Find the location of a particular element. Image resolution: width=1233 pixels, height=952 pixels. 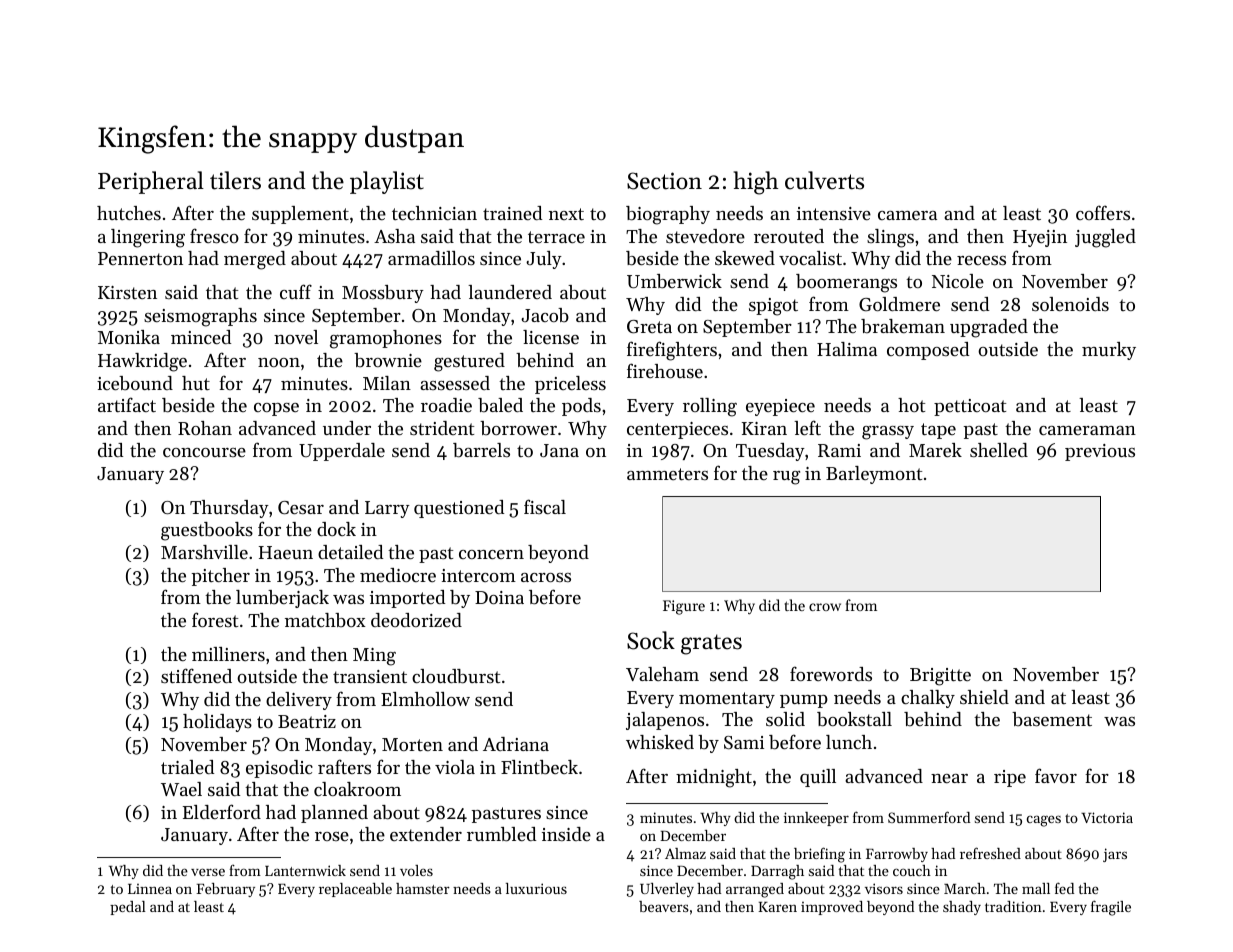

Figure is located at coordinates (684, 607).
